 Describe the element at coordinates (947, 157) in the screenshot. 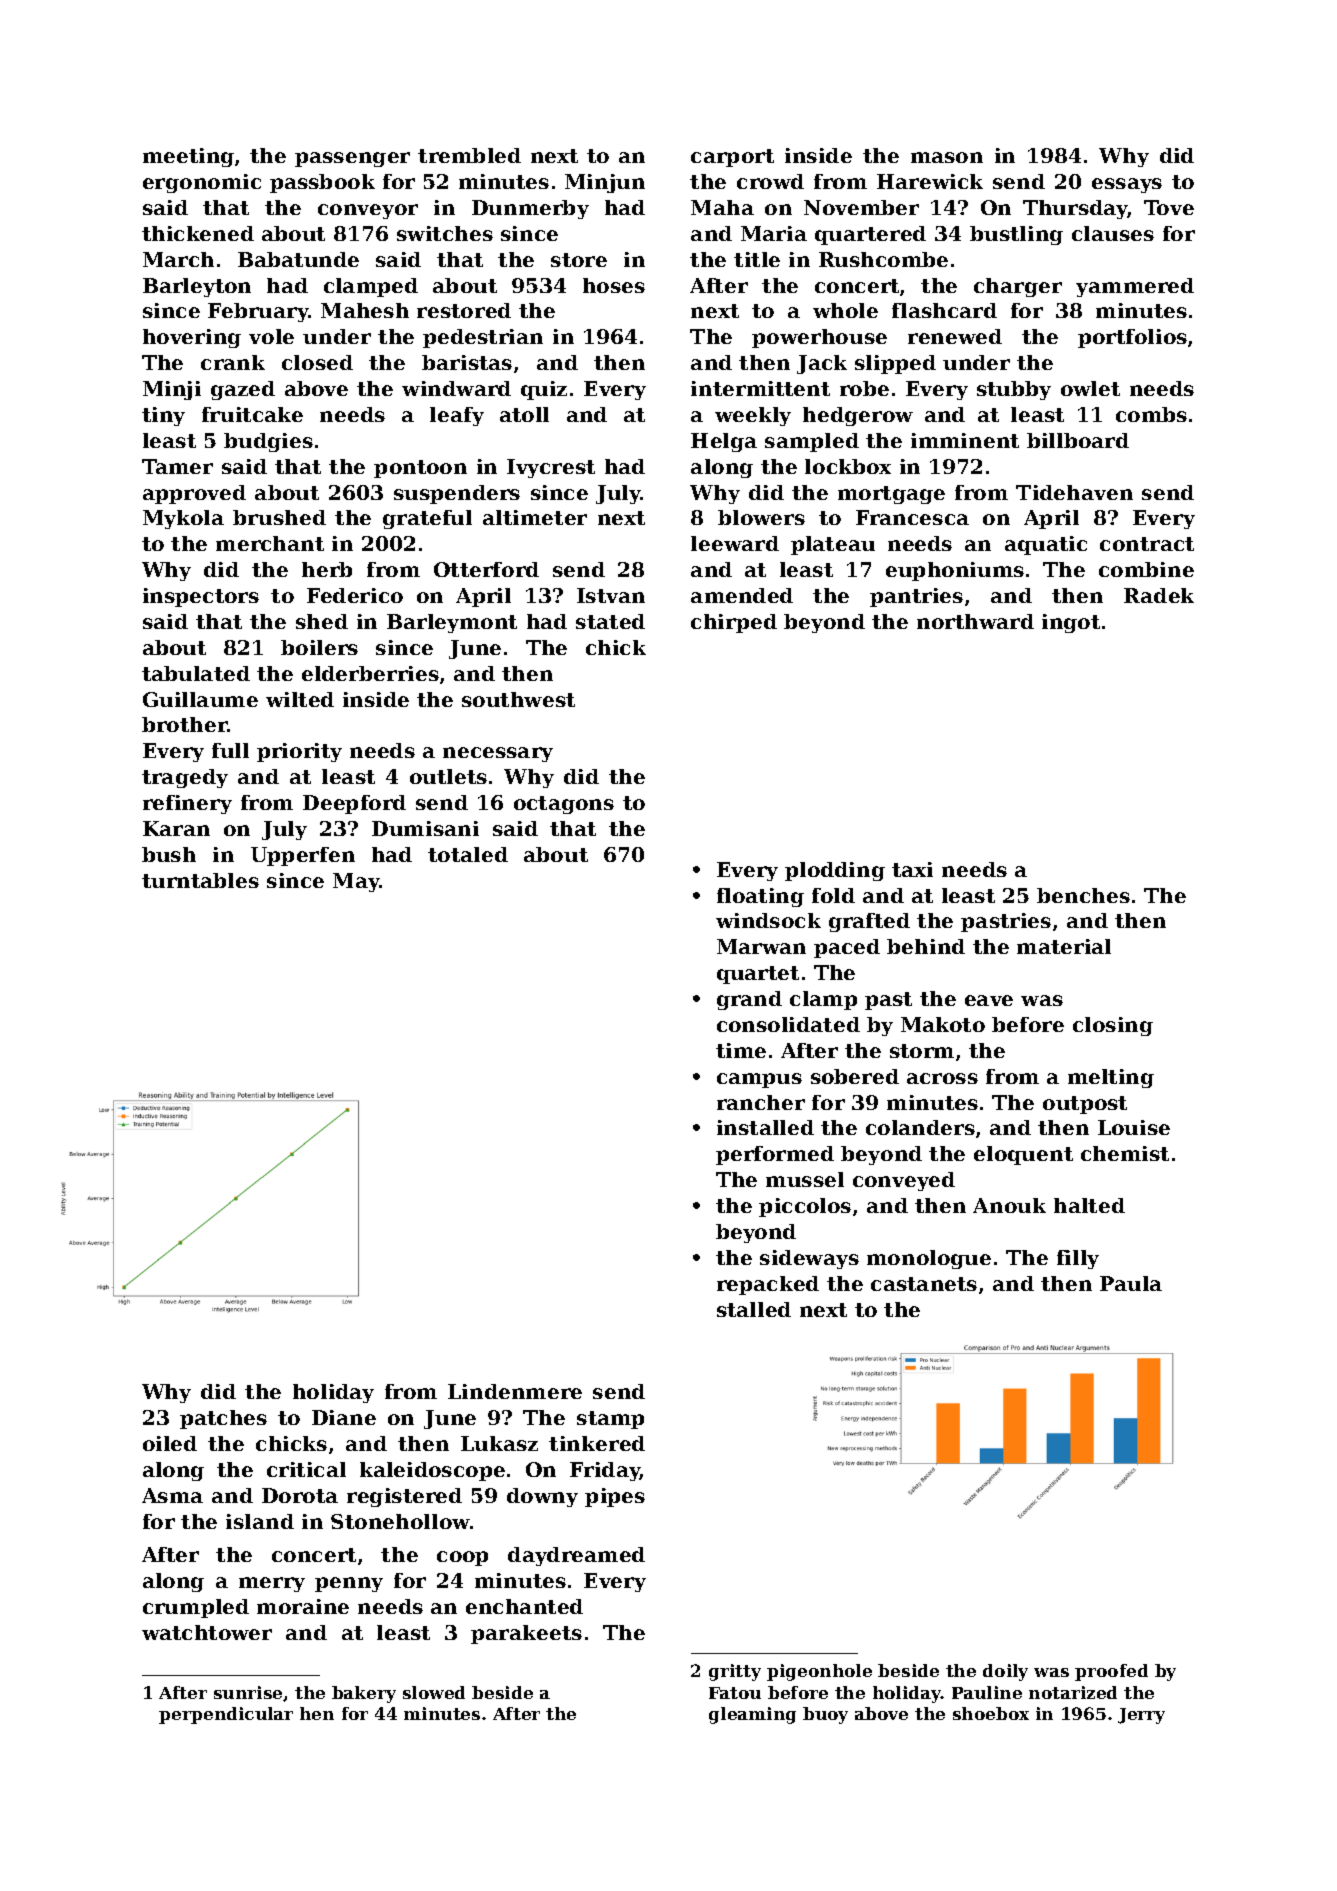

I see `mason` at that location.
